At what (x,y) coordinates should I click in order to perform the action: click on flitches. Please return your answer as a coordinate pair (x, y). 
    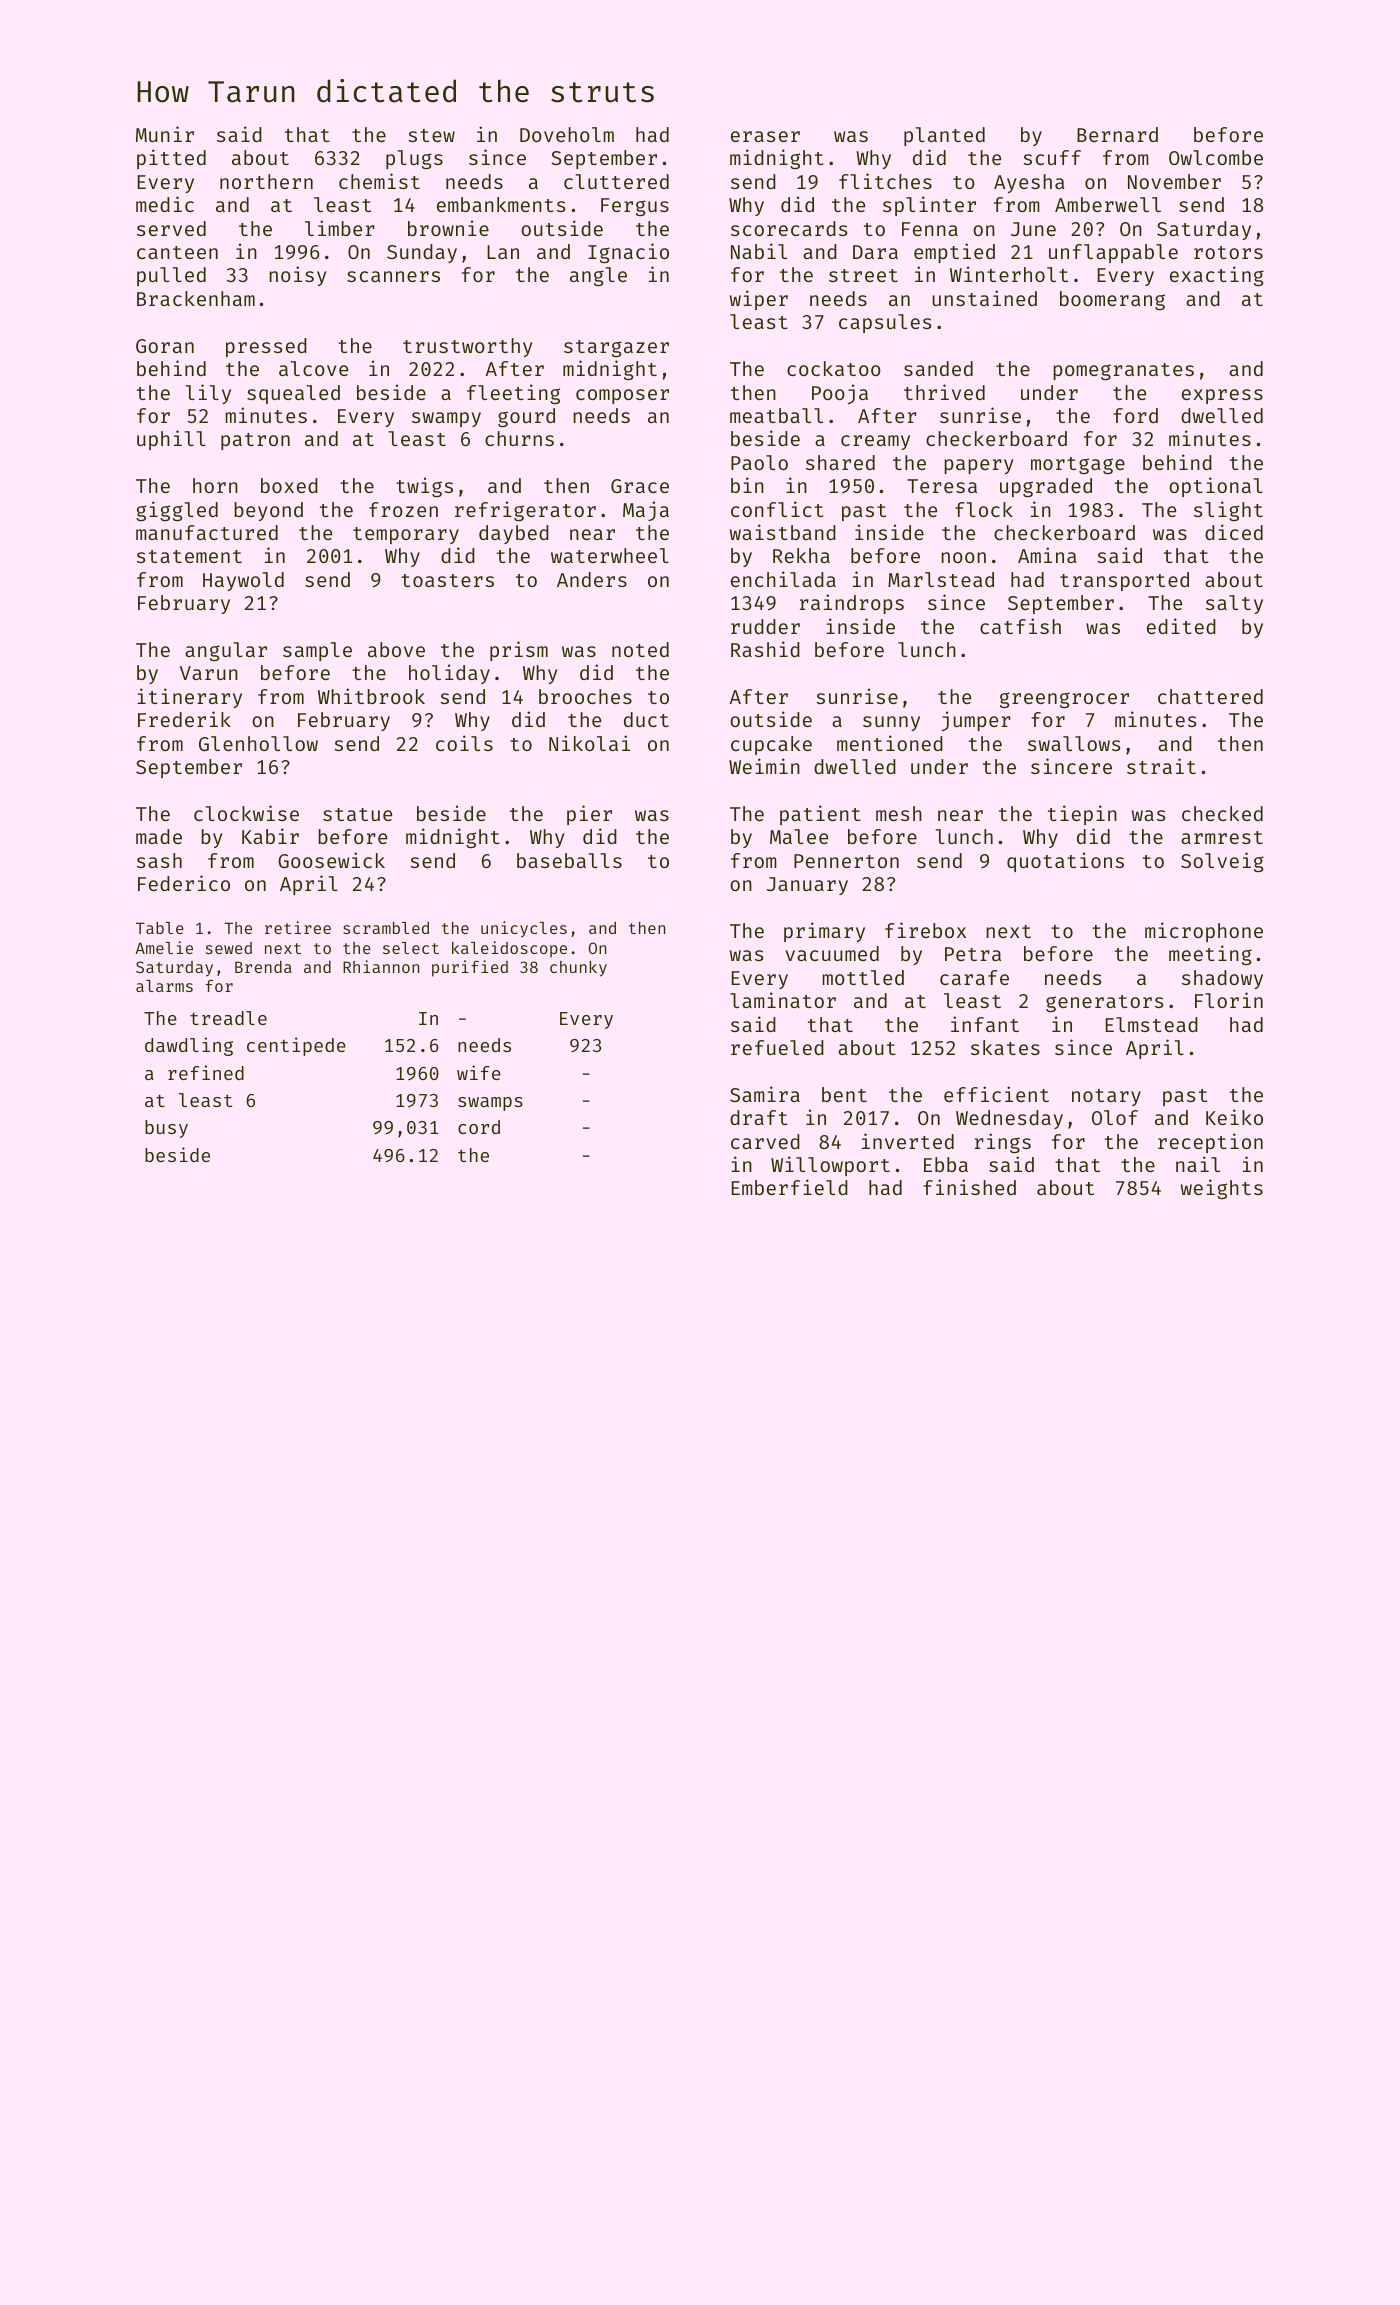
    Looking at the image, I should click on (885, 181).
